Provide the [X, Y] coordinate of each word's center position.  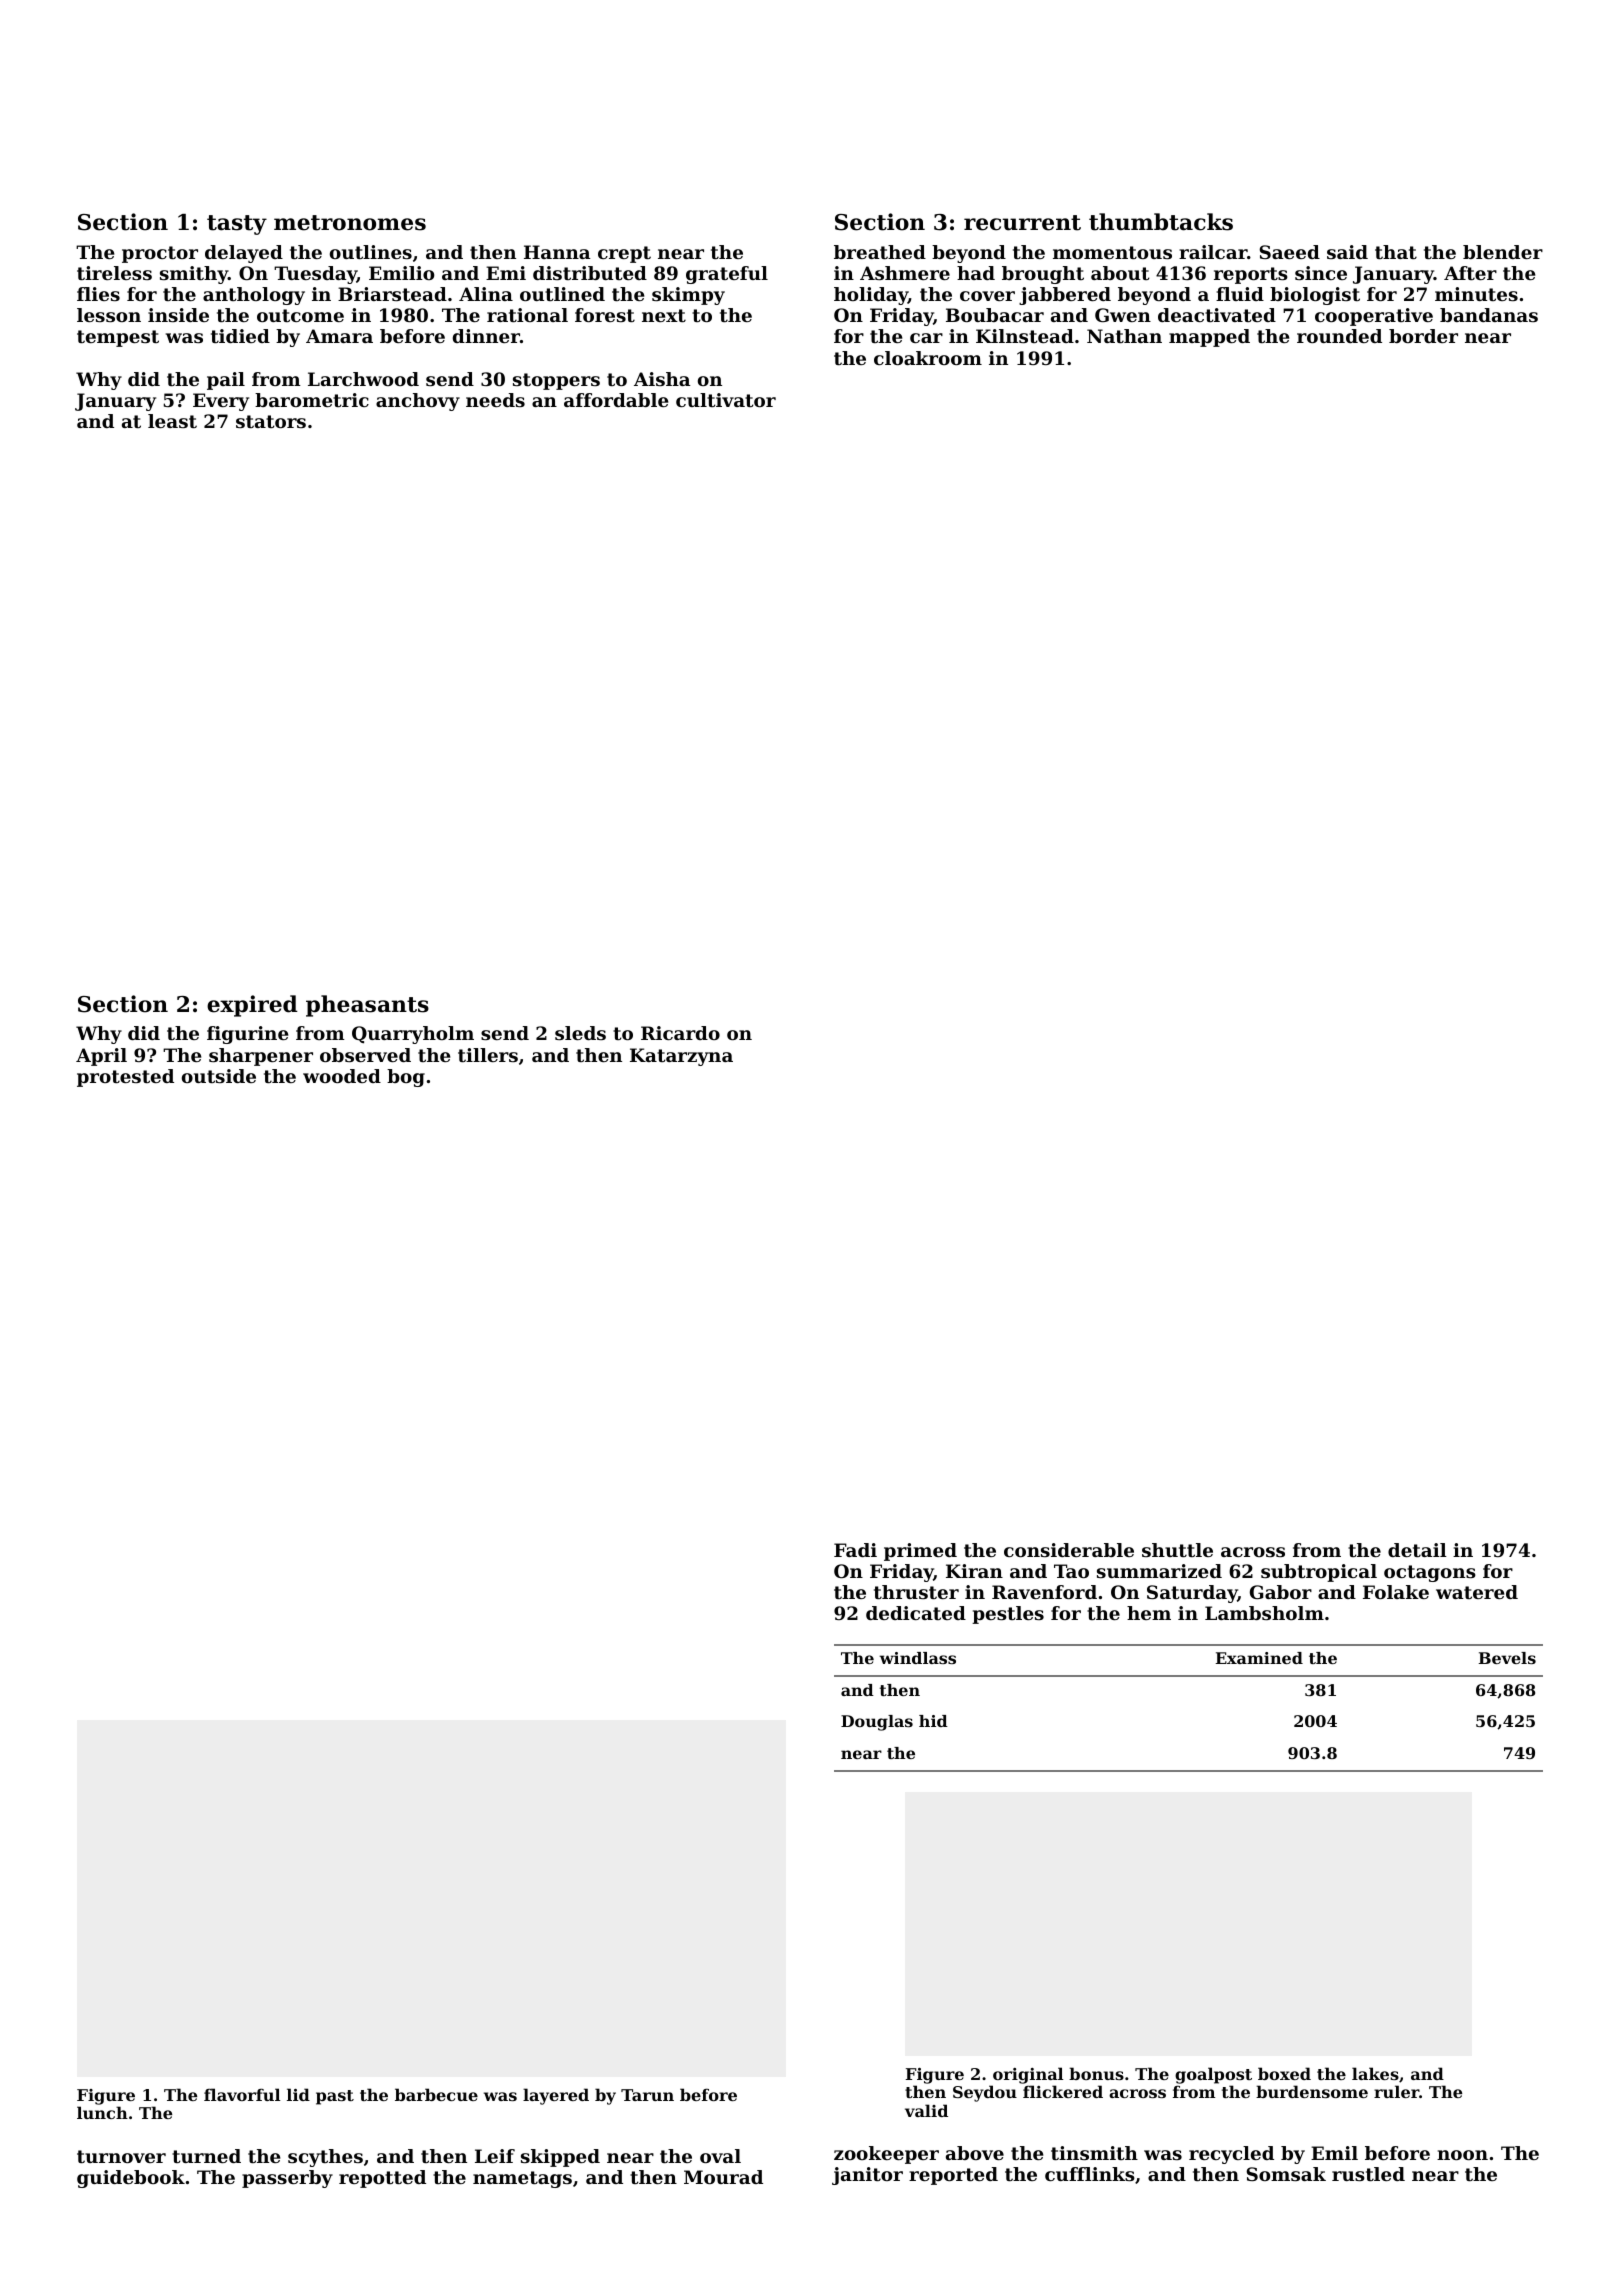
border [1423, 336]
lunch [102, 2112]
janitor [867, 2176]
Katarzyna [681, 1057]
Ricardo [680, 1033]
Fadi [855, 1550]
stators [271, 421]
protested [125, 1078]
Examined [1259, 1658]
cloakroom [928, 358]
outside [219, 1076]
